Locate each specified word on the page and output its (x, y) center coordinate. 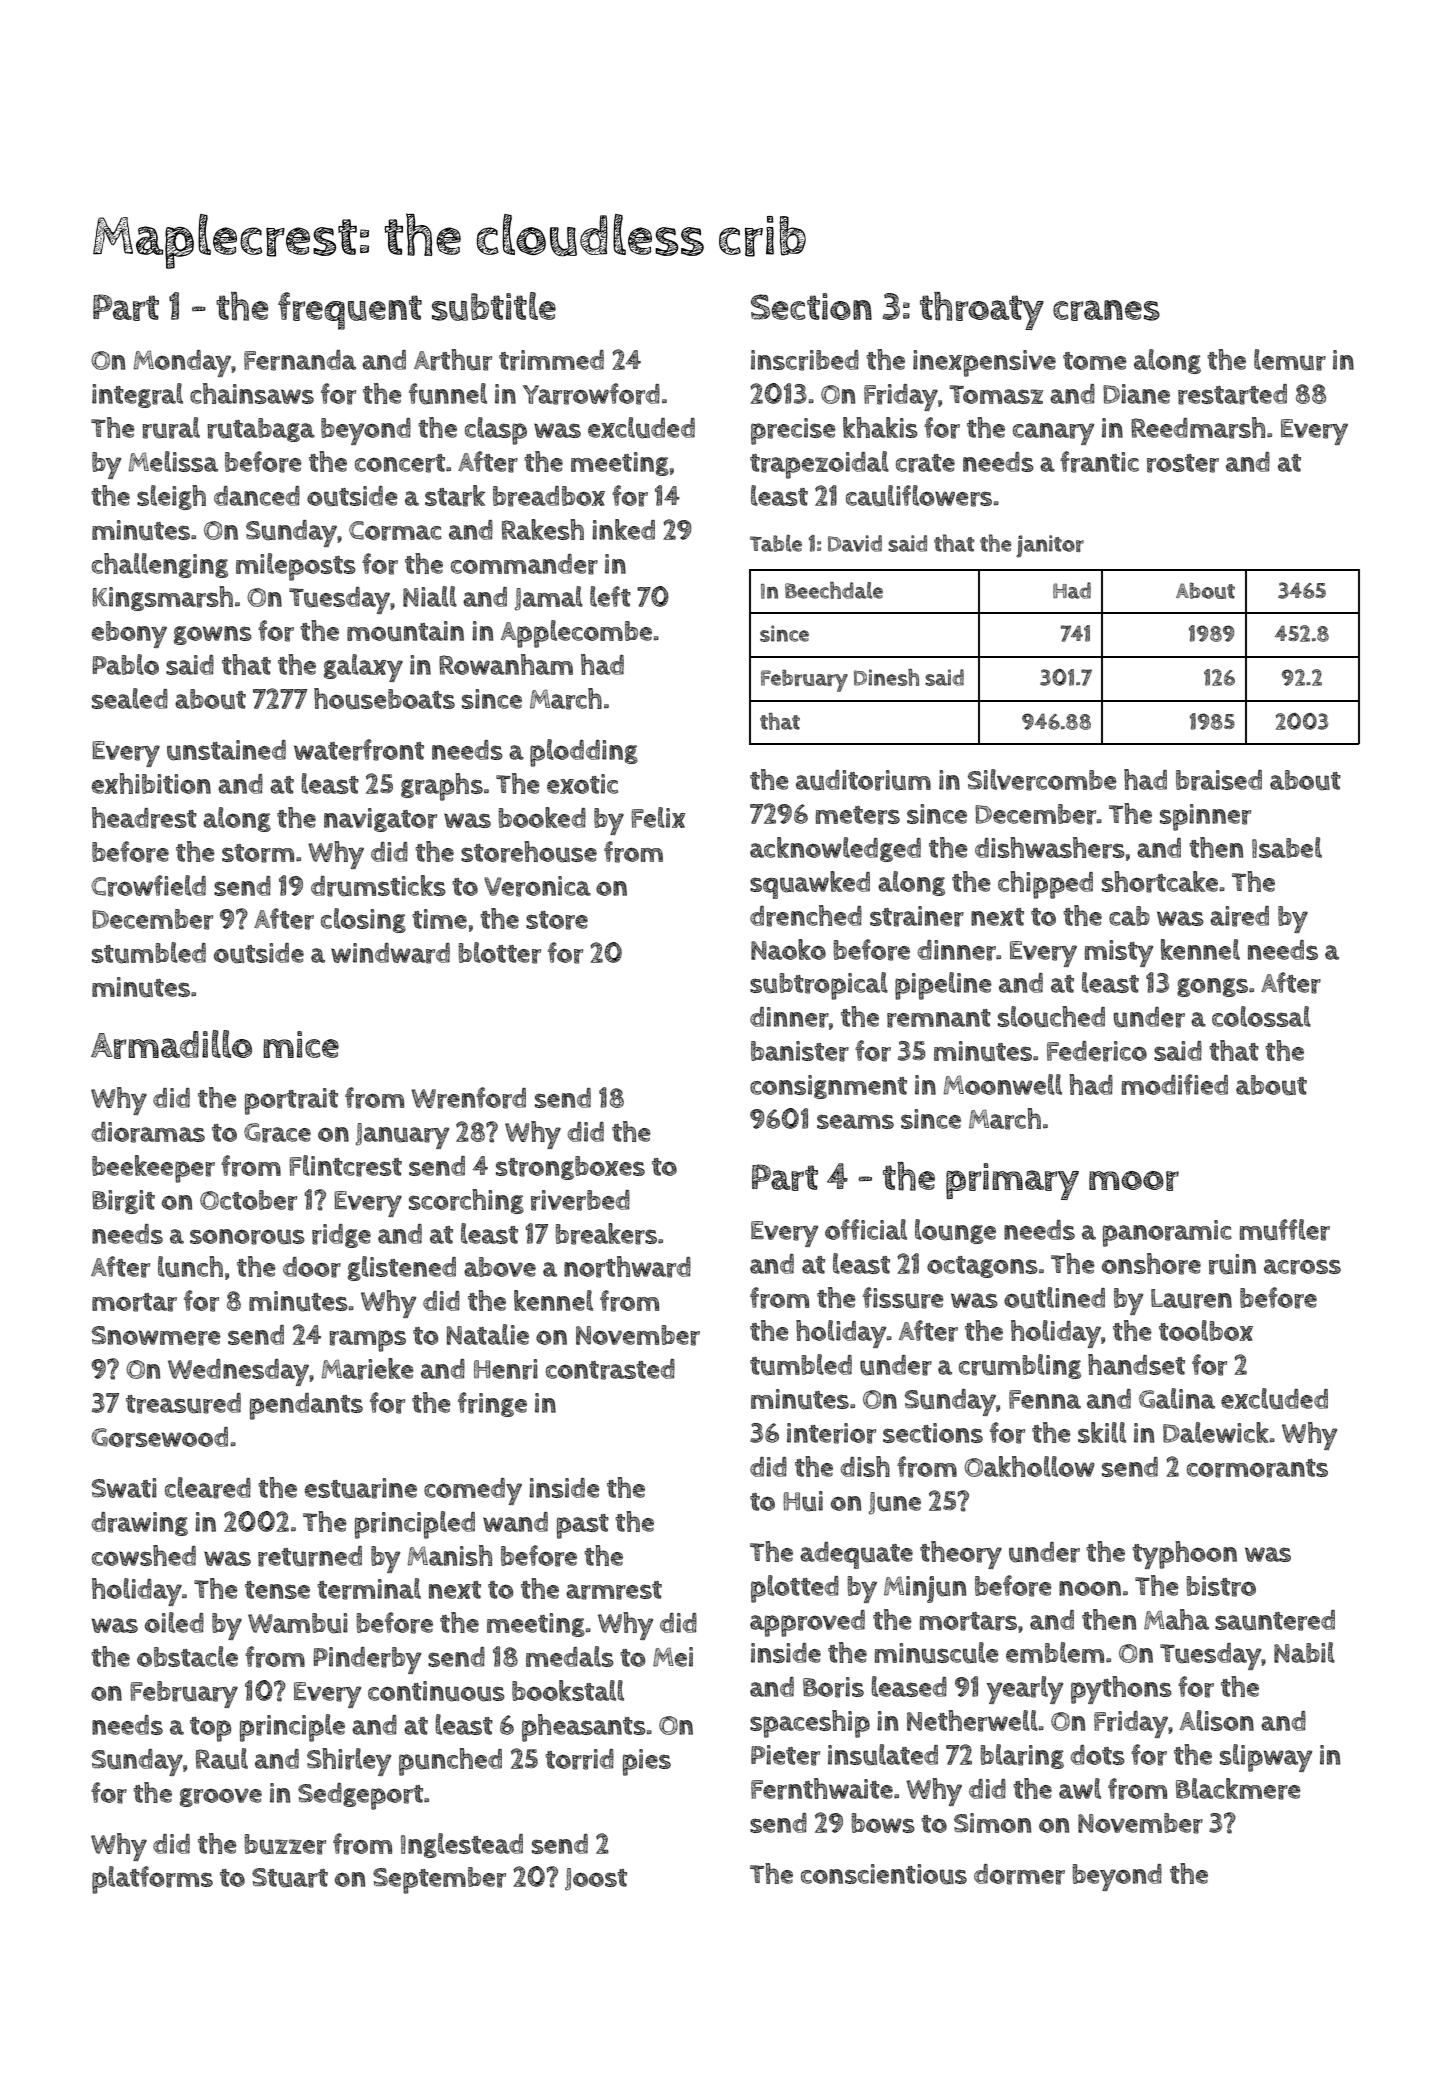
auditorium (863, 780)
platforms (152, 1880)
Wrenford (468, 1098)
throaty (982, 311)
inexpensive (984, 363)
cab (1129, 916)
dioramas (148, 1132)
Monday (182, 363)
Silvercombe (1042, 780)
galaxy (363, 668)
